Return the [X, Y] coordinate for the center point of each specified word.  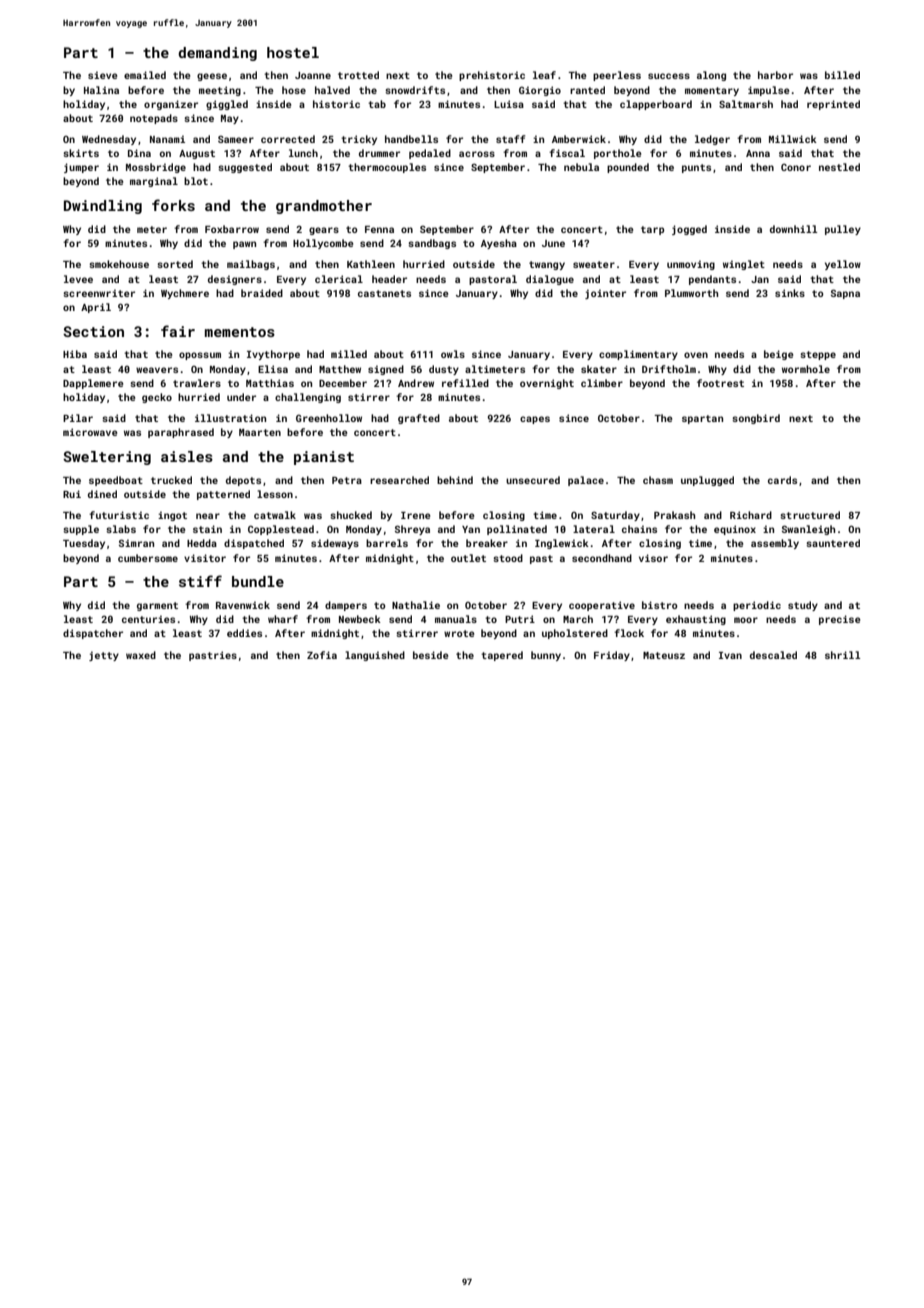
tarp [652, 230]
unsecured [533, 480]
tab [377, 104]
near [208, 516]
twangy [547, 265]
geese [212, 77]
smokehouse [119, 264]
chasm [658, 480]
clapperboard [656, 105]
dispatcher [93, 634]
